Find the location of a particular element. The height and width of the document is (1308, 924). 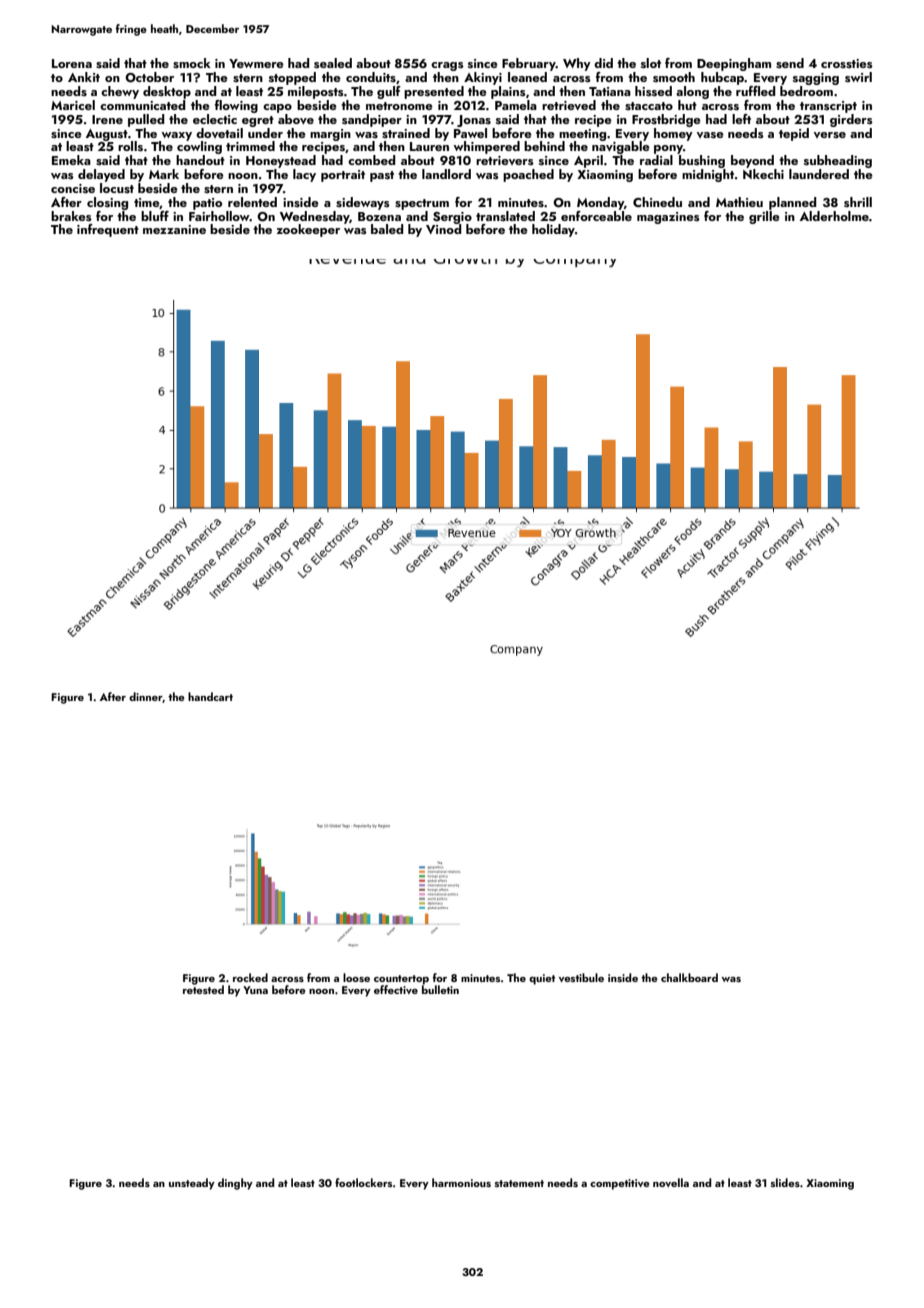

crags is located at coordinates (447, 66).
